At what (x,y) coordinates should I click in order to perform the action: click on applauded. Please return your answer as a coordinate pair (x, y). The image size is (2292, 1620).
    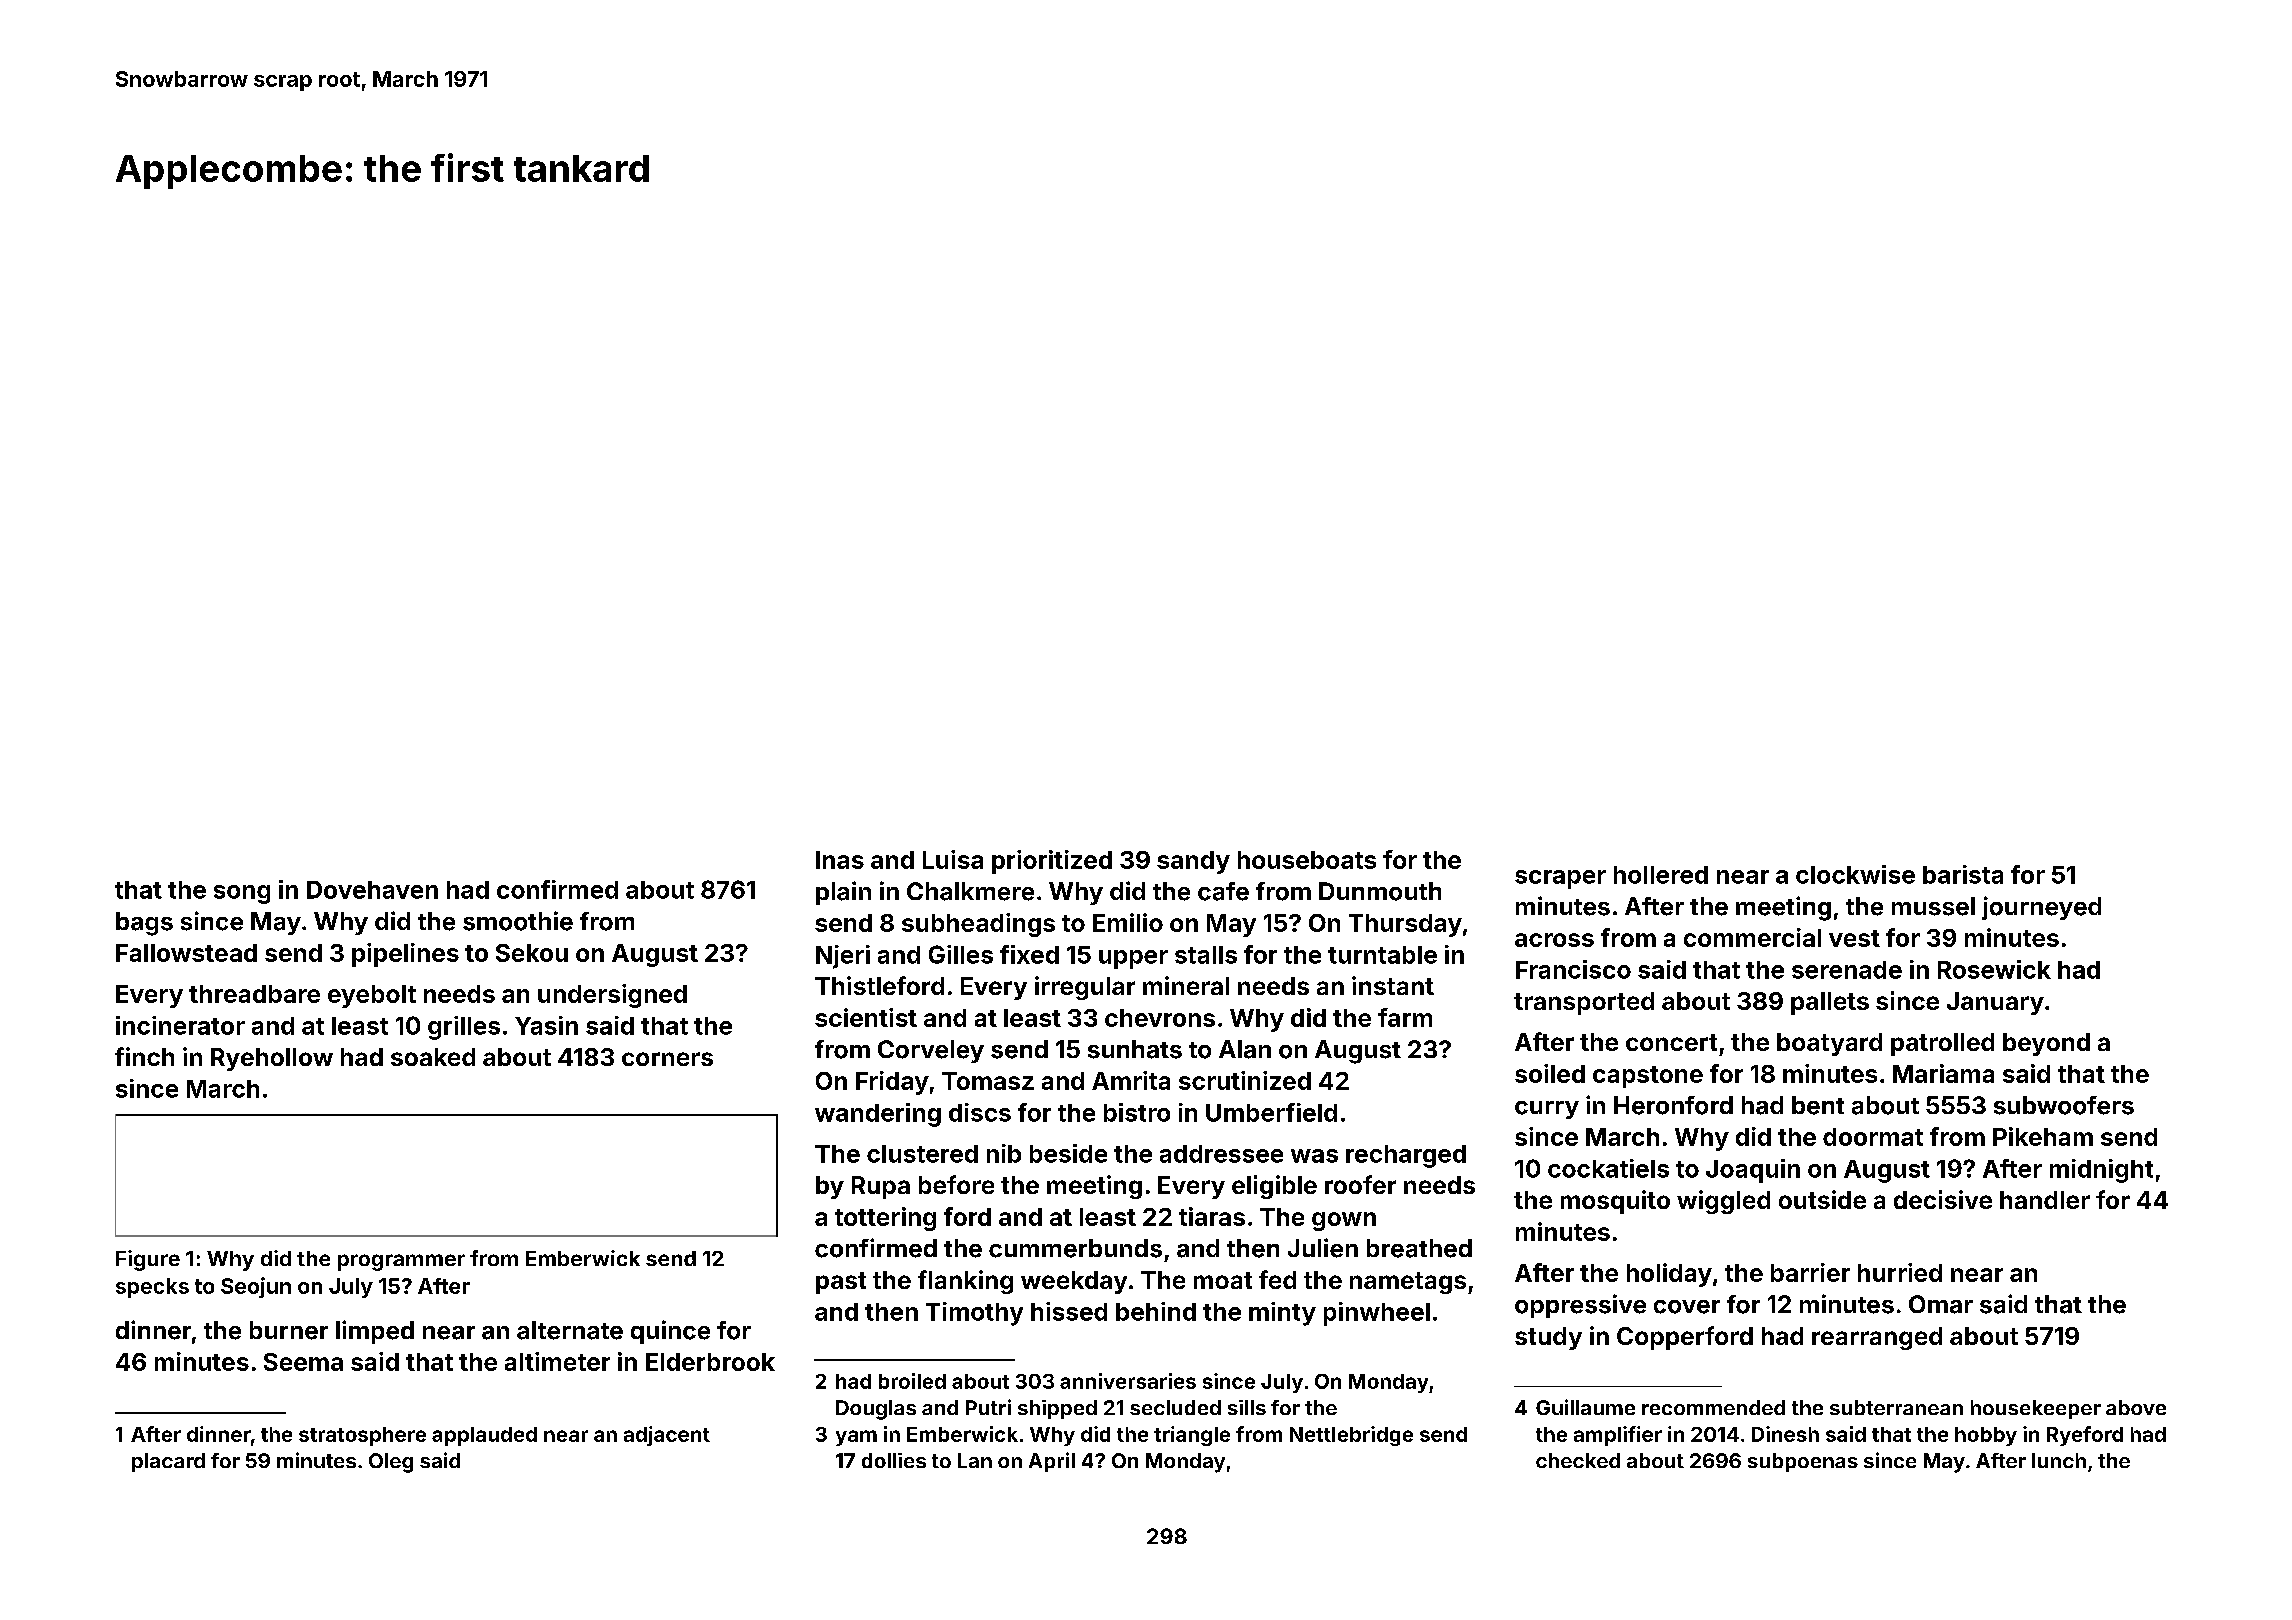
    Looking at the image, I should click on (484, 1436).
